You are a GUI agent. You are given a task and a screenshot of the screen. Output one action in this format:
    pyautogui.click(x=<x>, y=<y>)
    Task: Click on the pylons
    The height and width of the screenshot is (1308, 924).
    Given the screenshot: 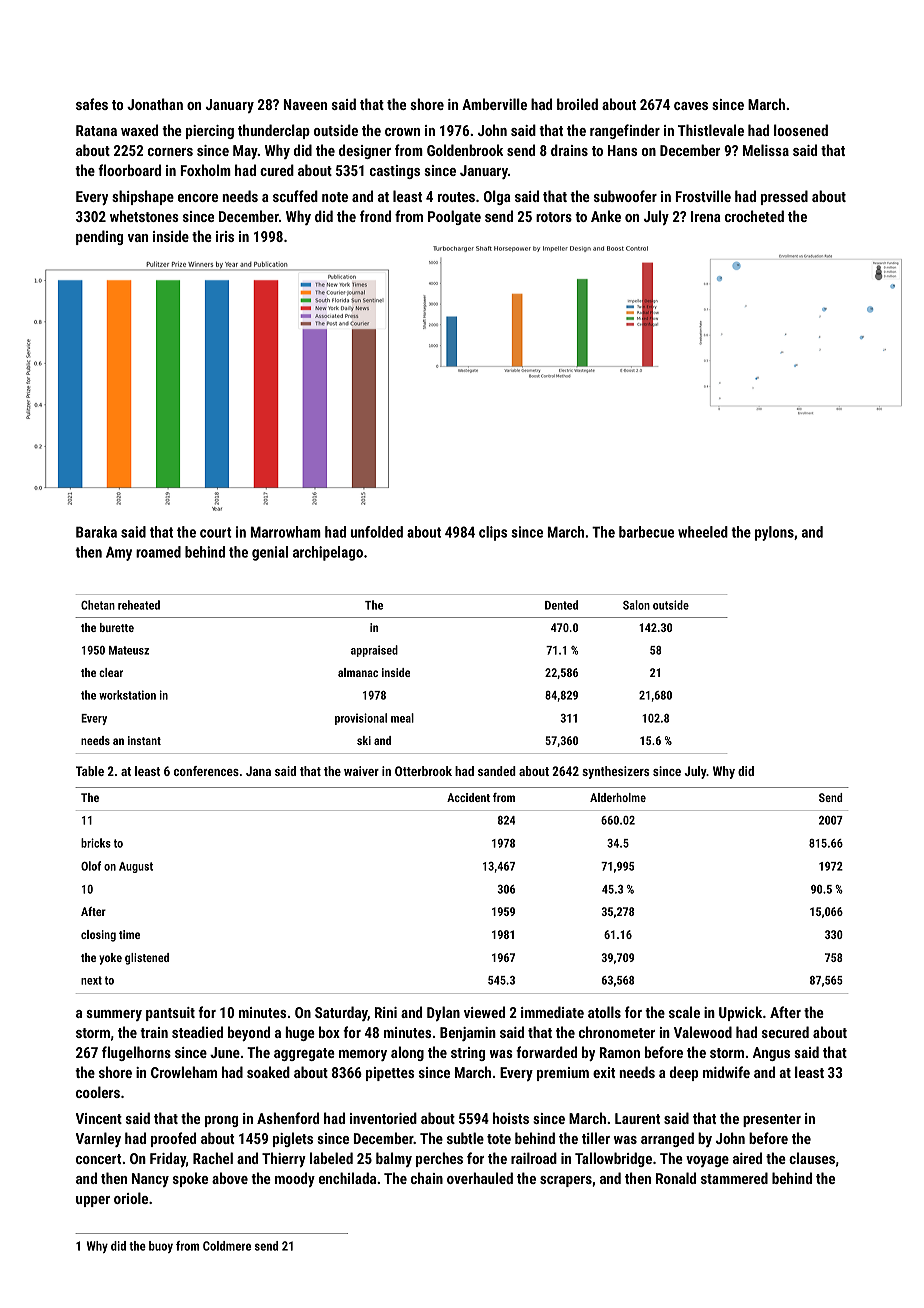 What is the action you would take?
    pyautogui.click(x=774, y=533)
